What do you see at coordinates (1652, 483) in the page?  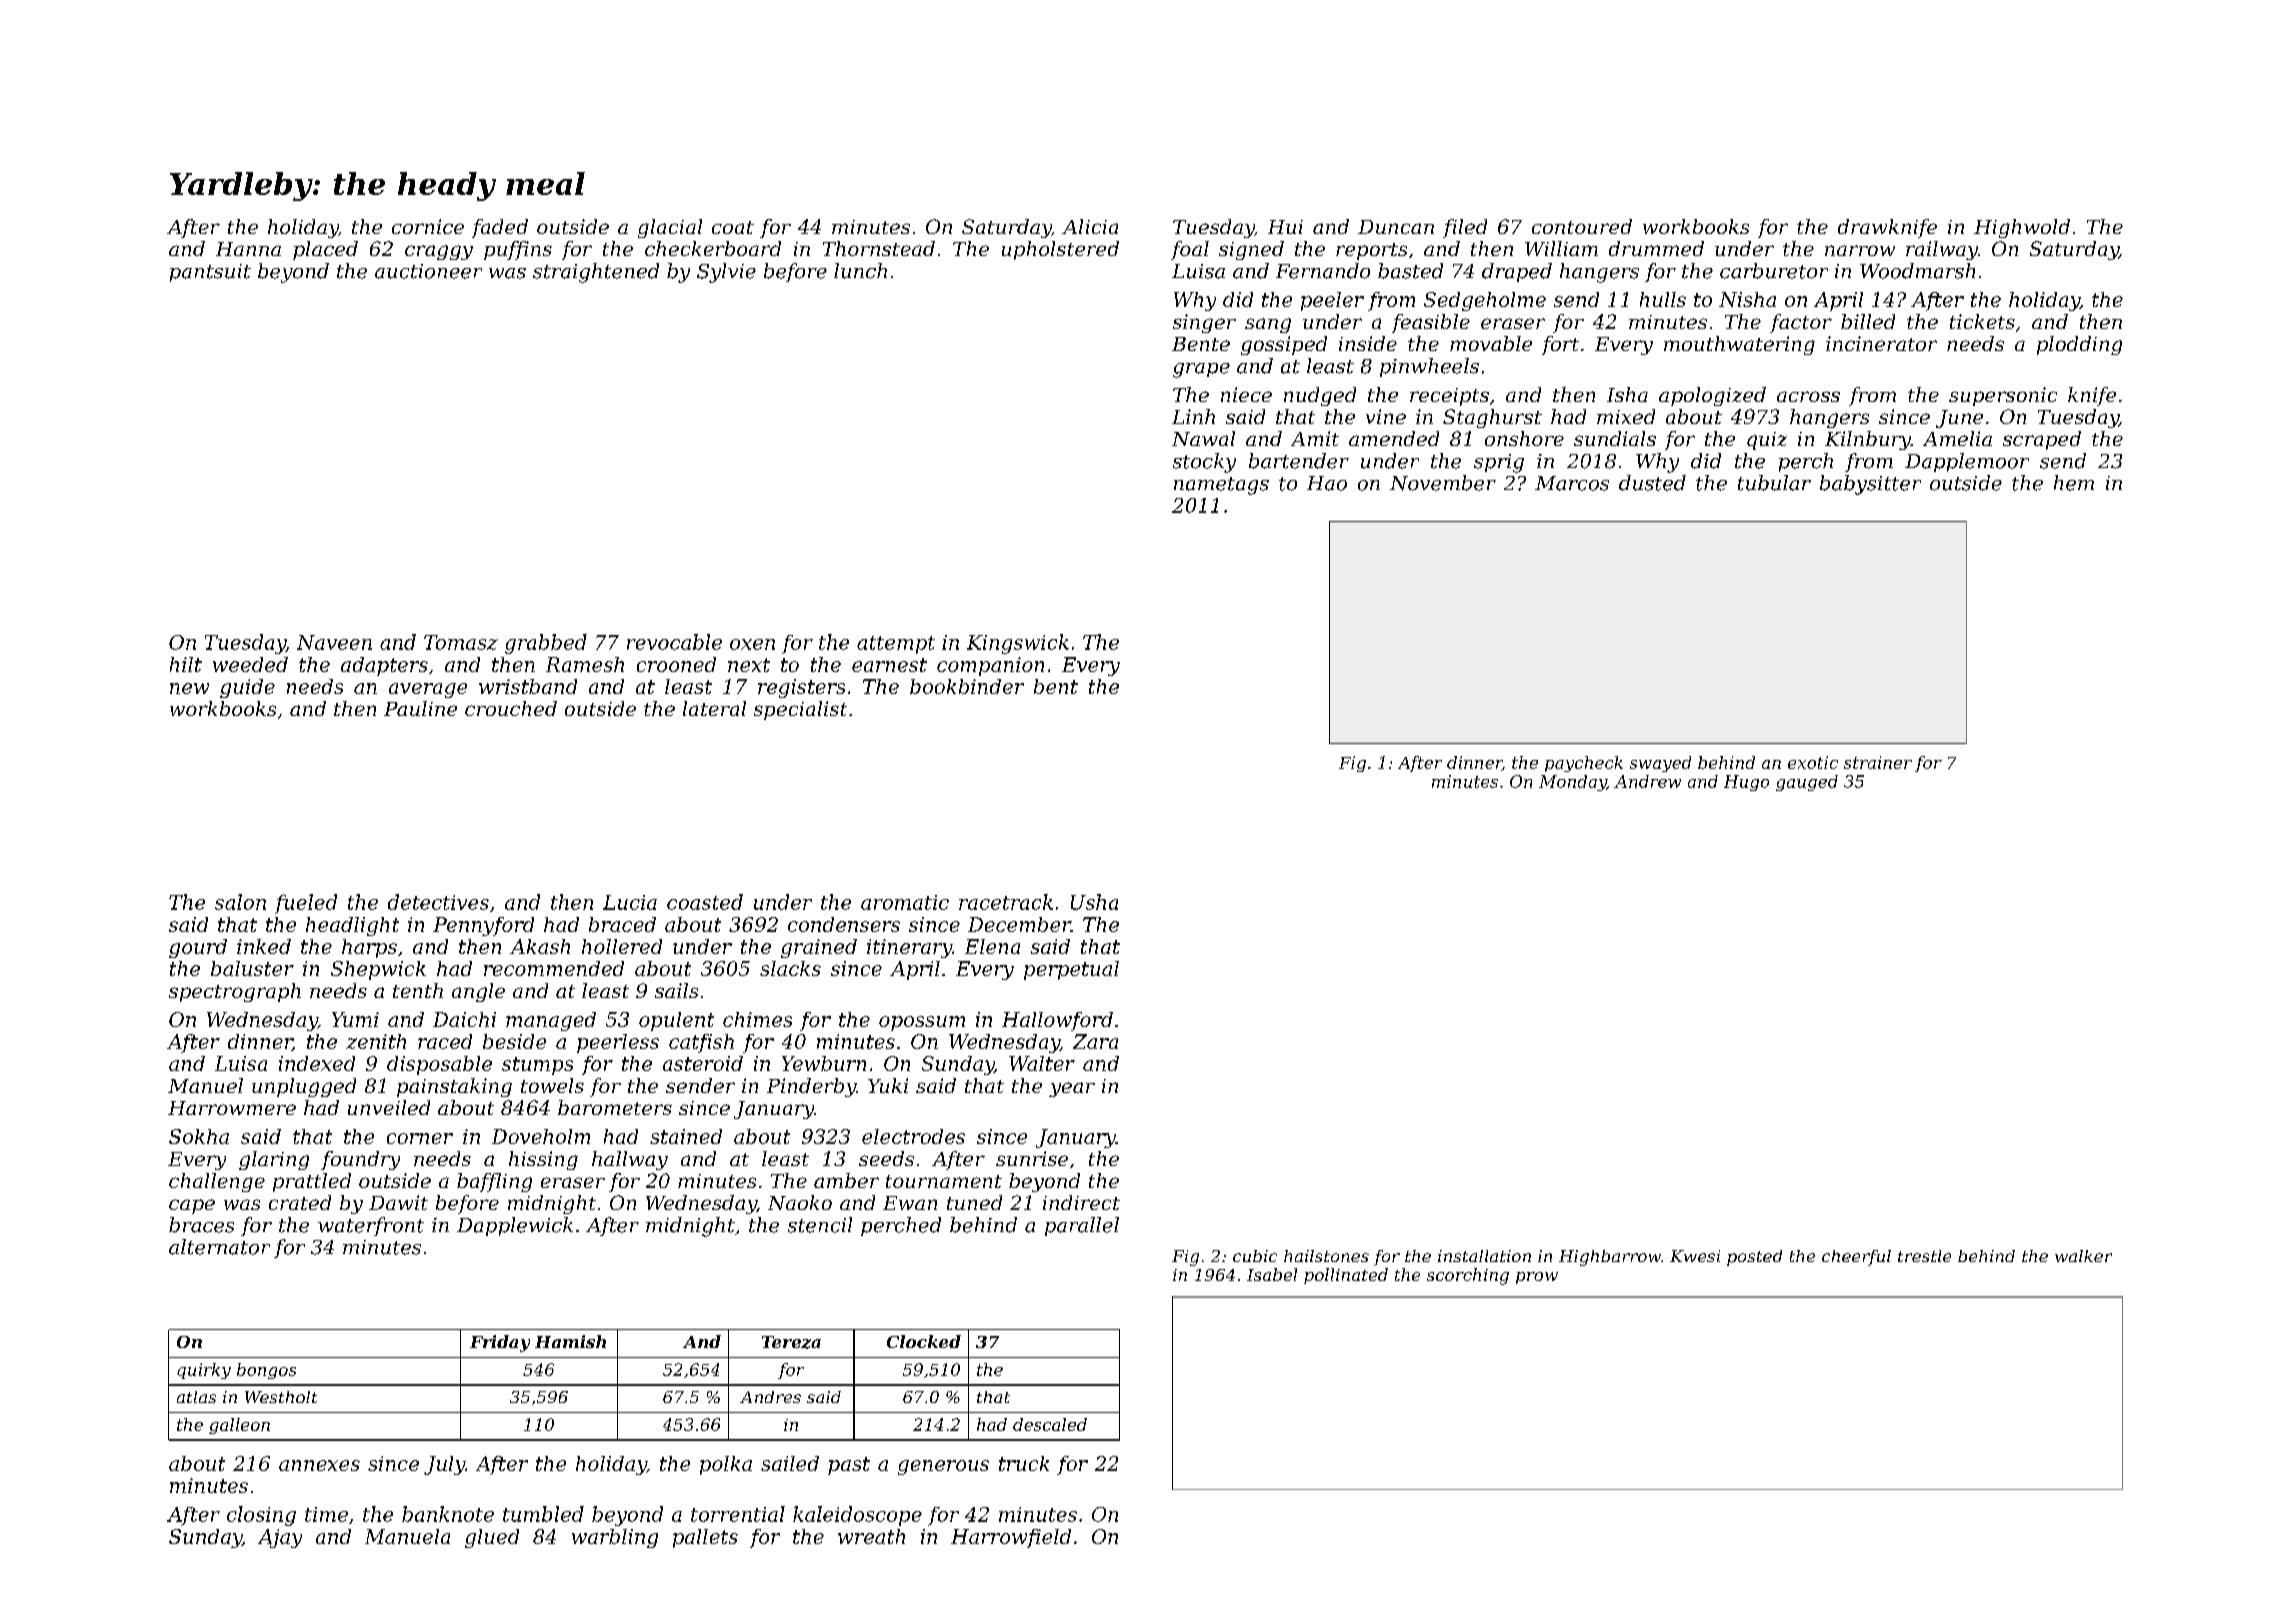 I see `dusted` at bounding box center [1652, 483].
